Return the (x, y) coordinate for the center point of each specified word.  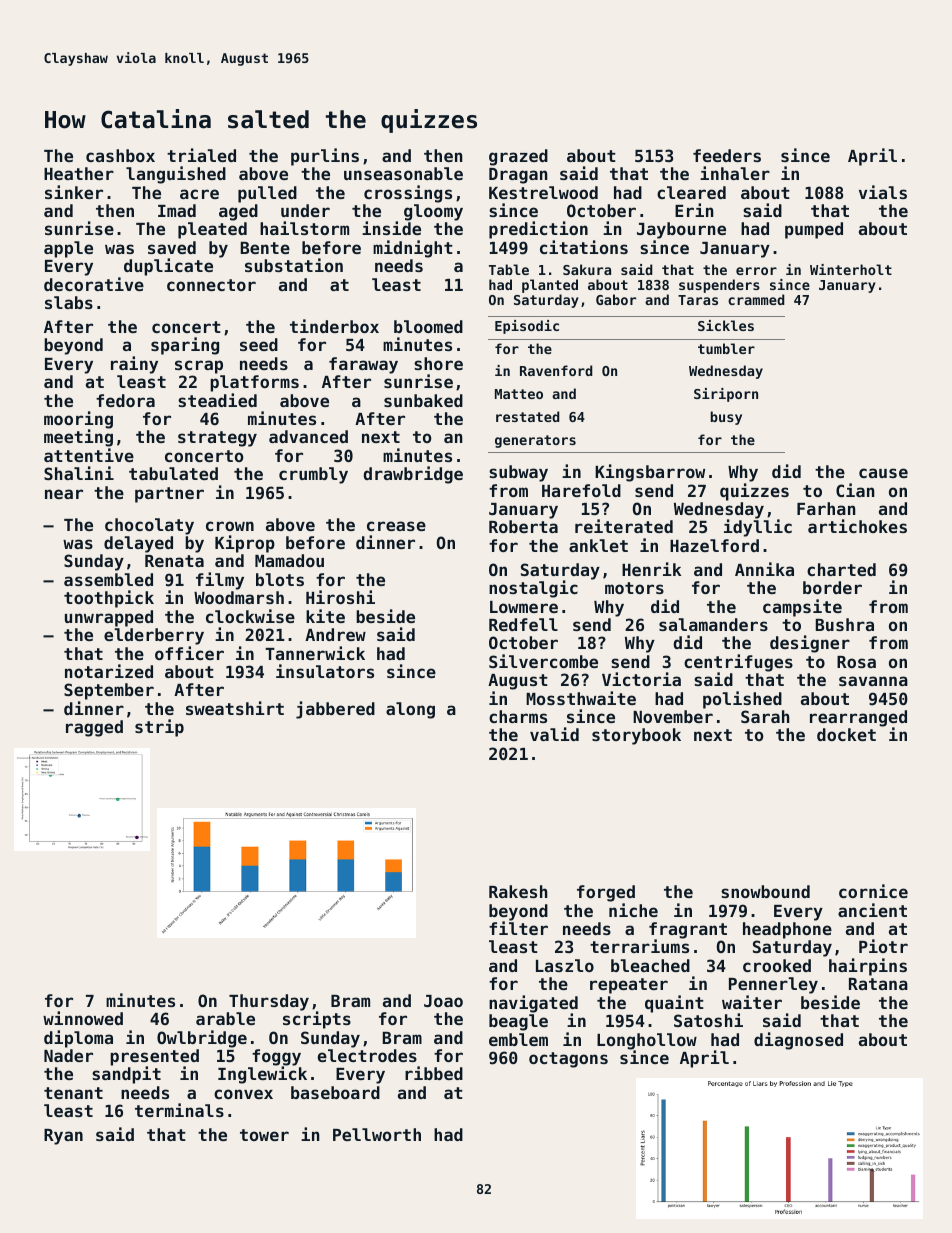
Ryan (63, 1137)
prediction (538, 230)
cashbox (120, 155)
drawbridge (413, 475)
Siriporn (726, 395)
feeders (727, 155)
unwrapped (109, 618)
